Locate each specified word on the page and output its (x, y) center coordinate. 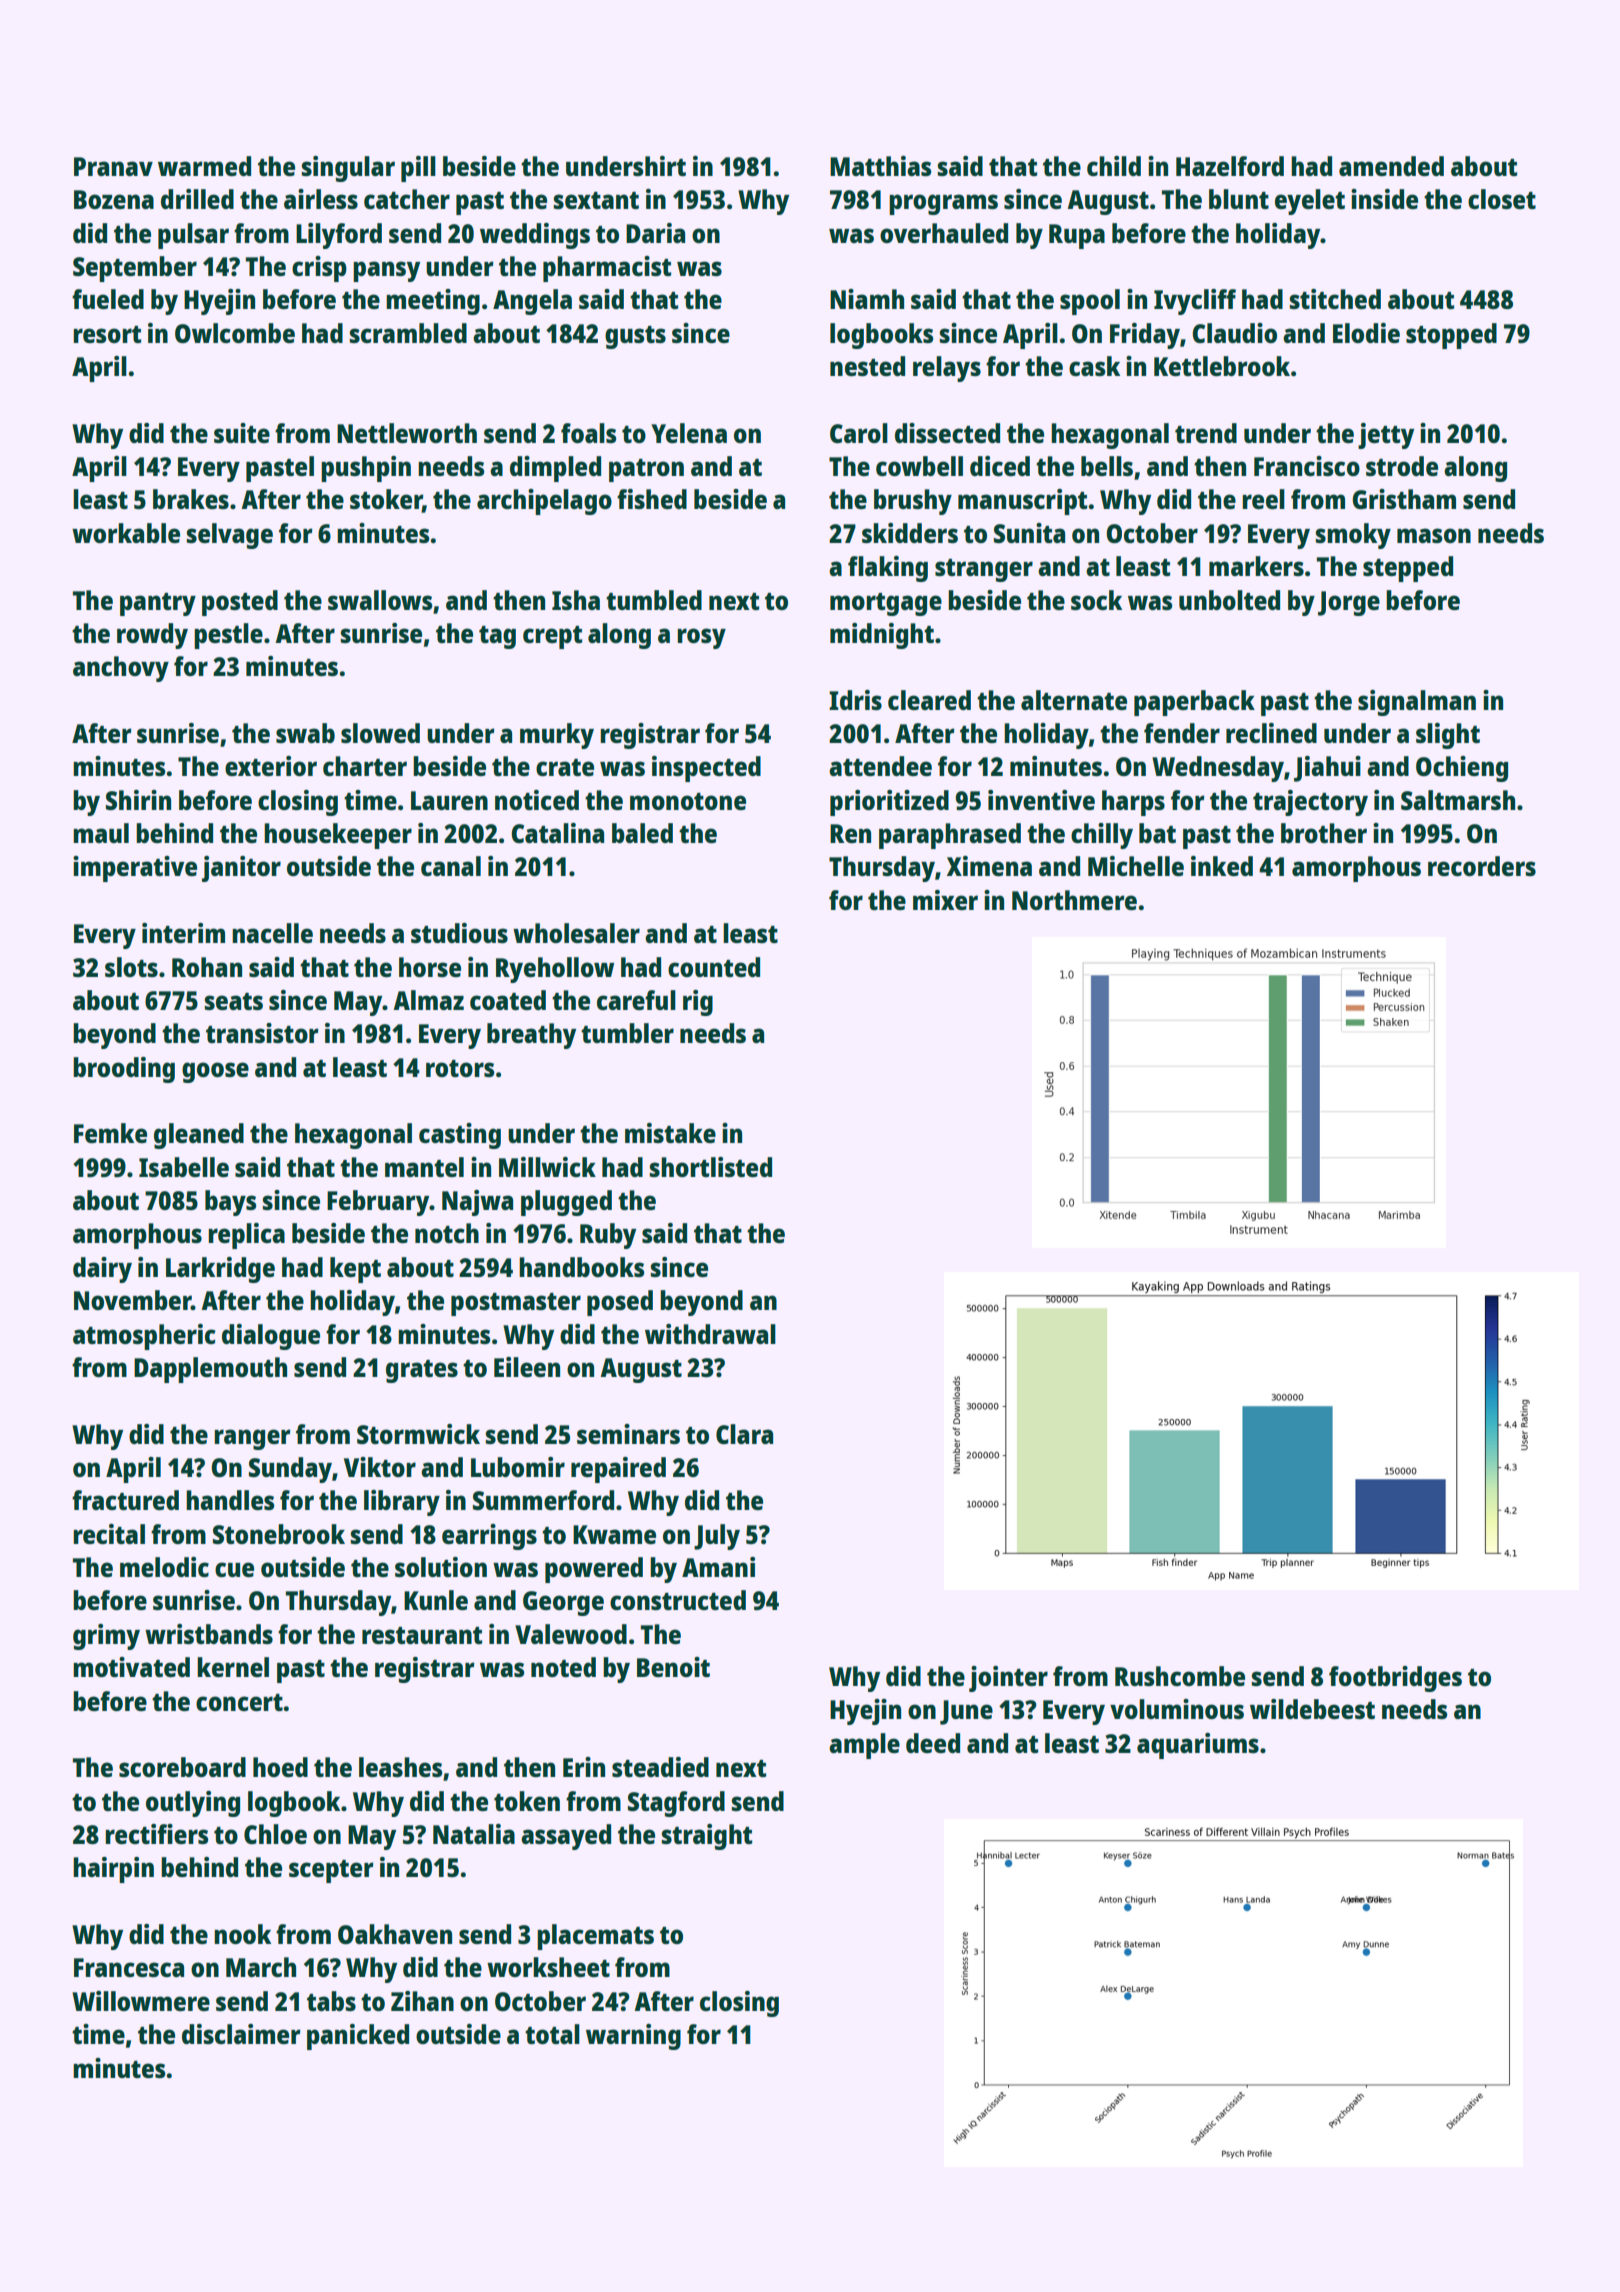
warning (633, 2037)
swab (305, 733)
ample (864, 1746)
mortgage (886, 604)
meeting (433, 302)
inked (1222, 866)
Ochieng (1462, 769)
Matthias (881, 166)
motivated (131, 1667)
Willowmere (141, 2001)
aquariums (1198, 1746)
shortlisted (711, 1167)
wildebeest (1312, 1709)
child (1114, 166)
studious (459, 933)
